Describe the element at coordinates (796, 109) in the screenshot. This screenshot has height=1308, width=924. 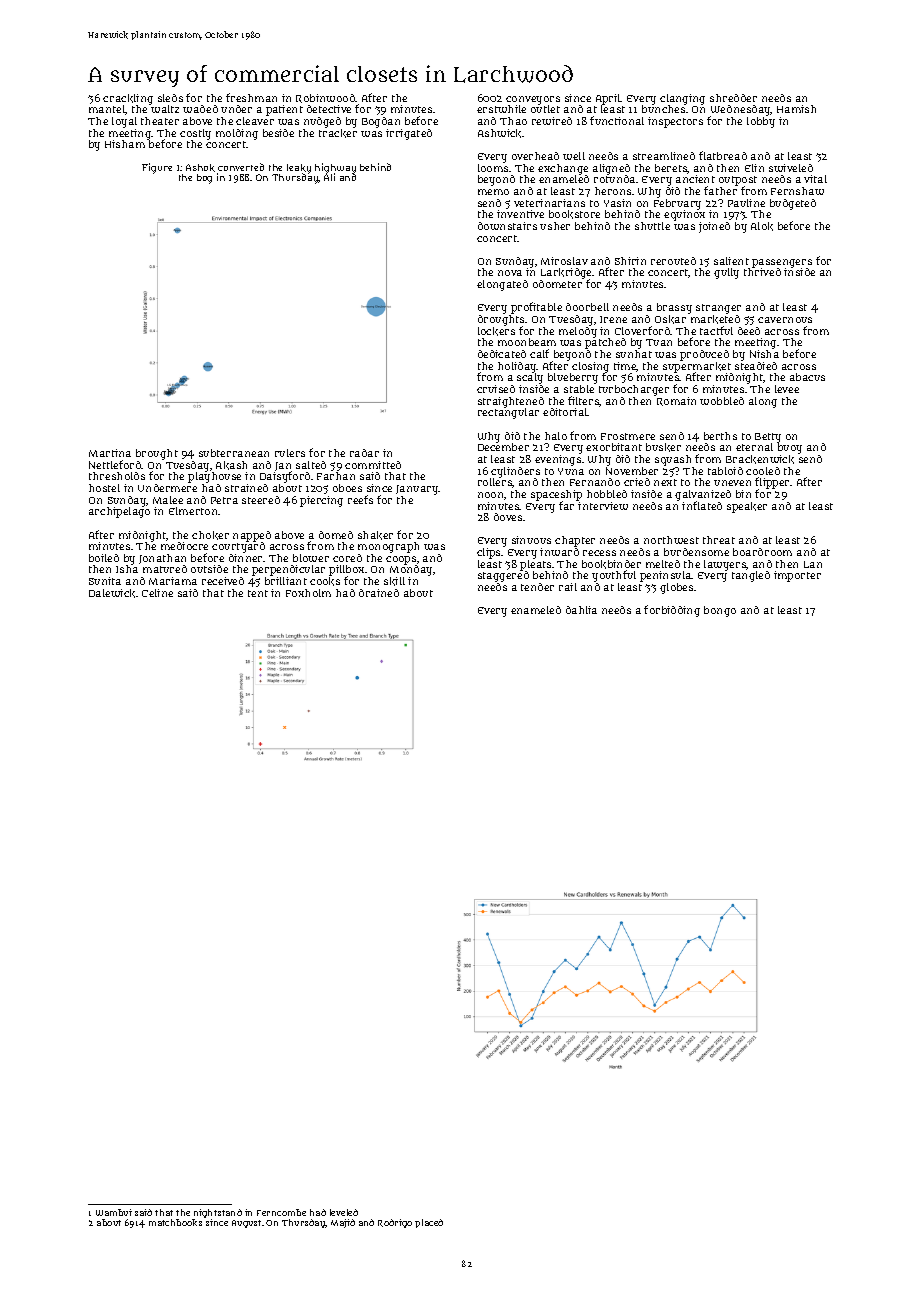
I see `Hamish` at that location.
